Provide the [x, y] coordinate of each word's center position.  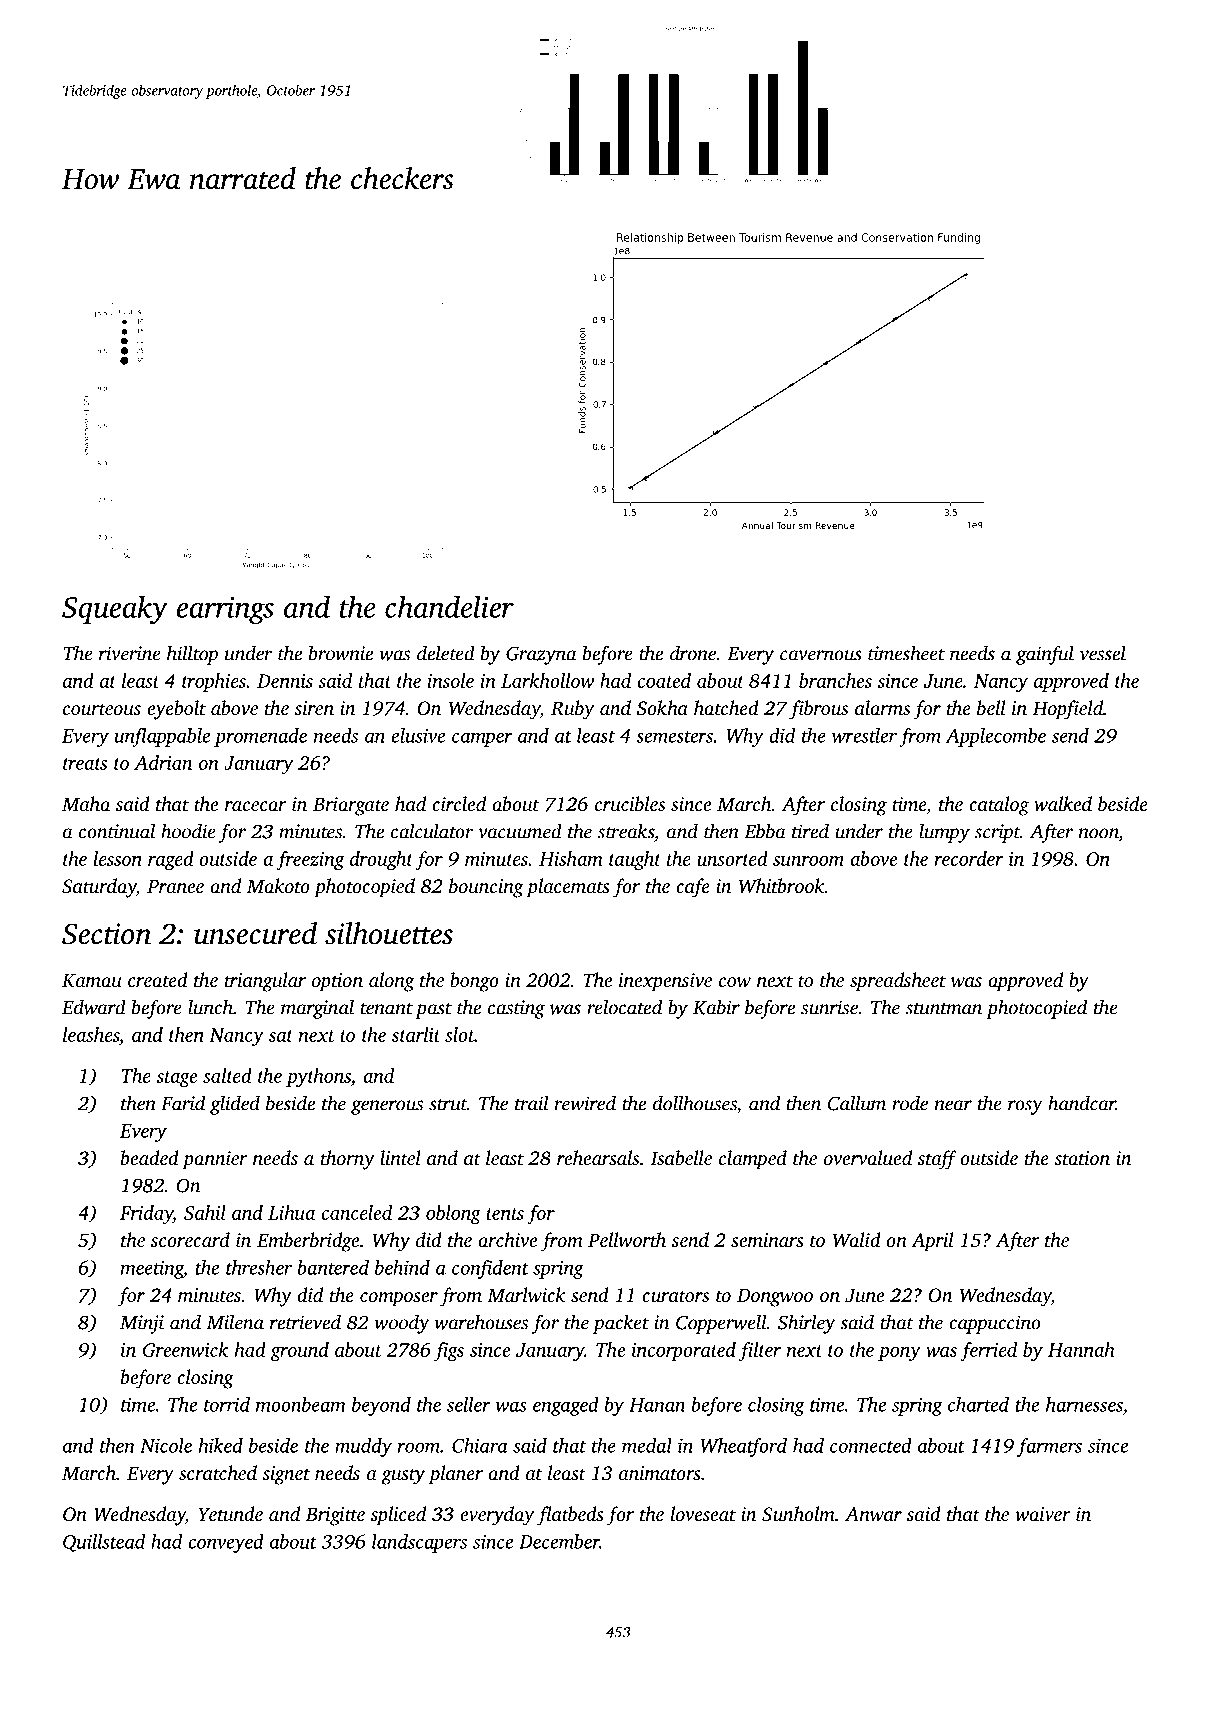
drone [693, 653]
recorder [969, 858]
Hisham [570, 858]
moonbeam [301, 1404]
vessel [1102, 653]
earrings [225, 610]
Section [106, 934]
